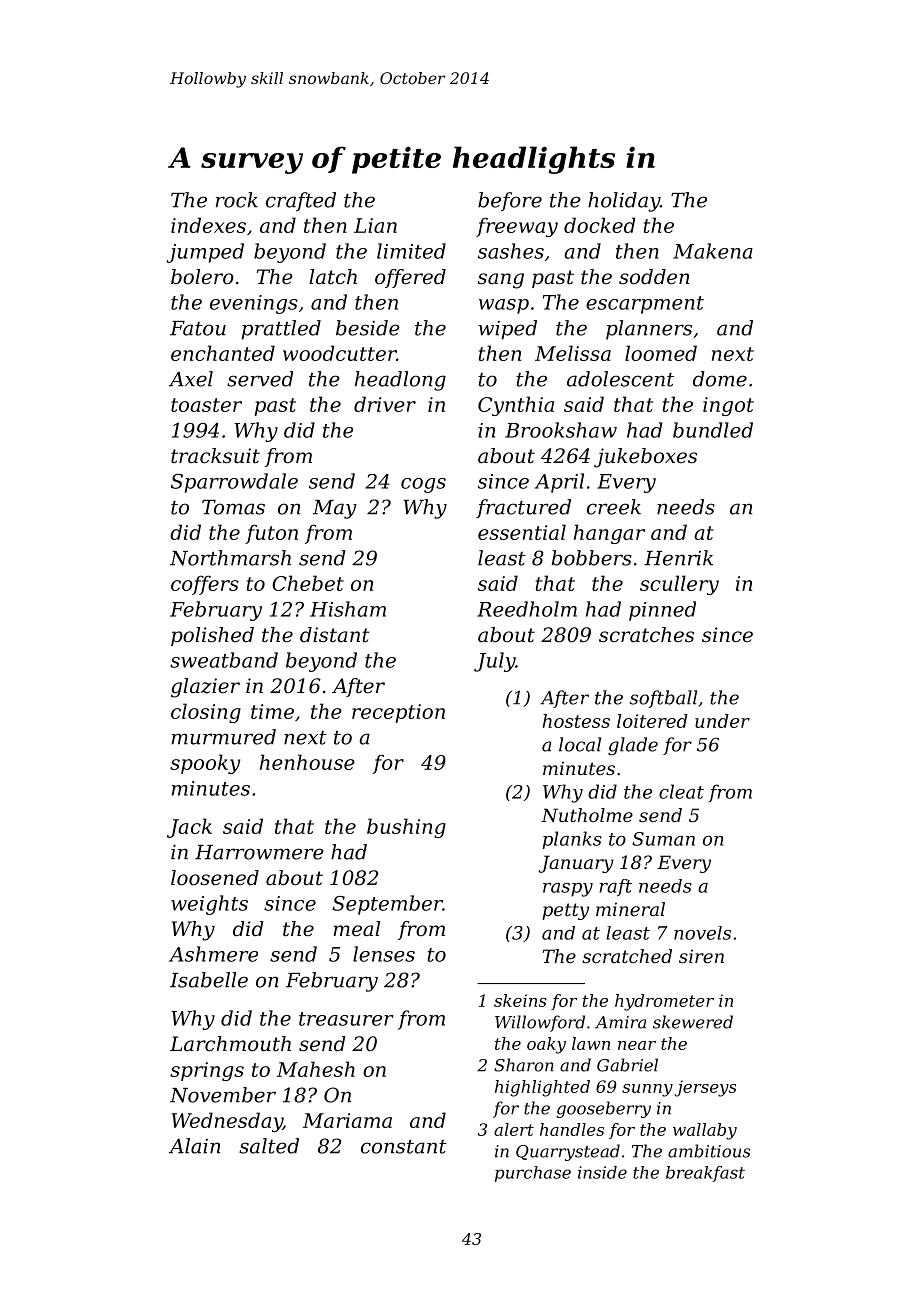 The image size is (924, 1311). I want to click on Hisham, so click(348, 609).
